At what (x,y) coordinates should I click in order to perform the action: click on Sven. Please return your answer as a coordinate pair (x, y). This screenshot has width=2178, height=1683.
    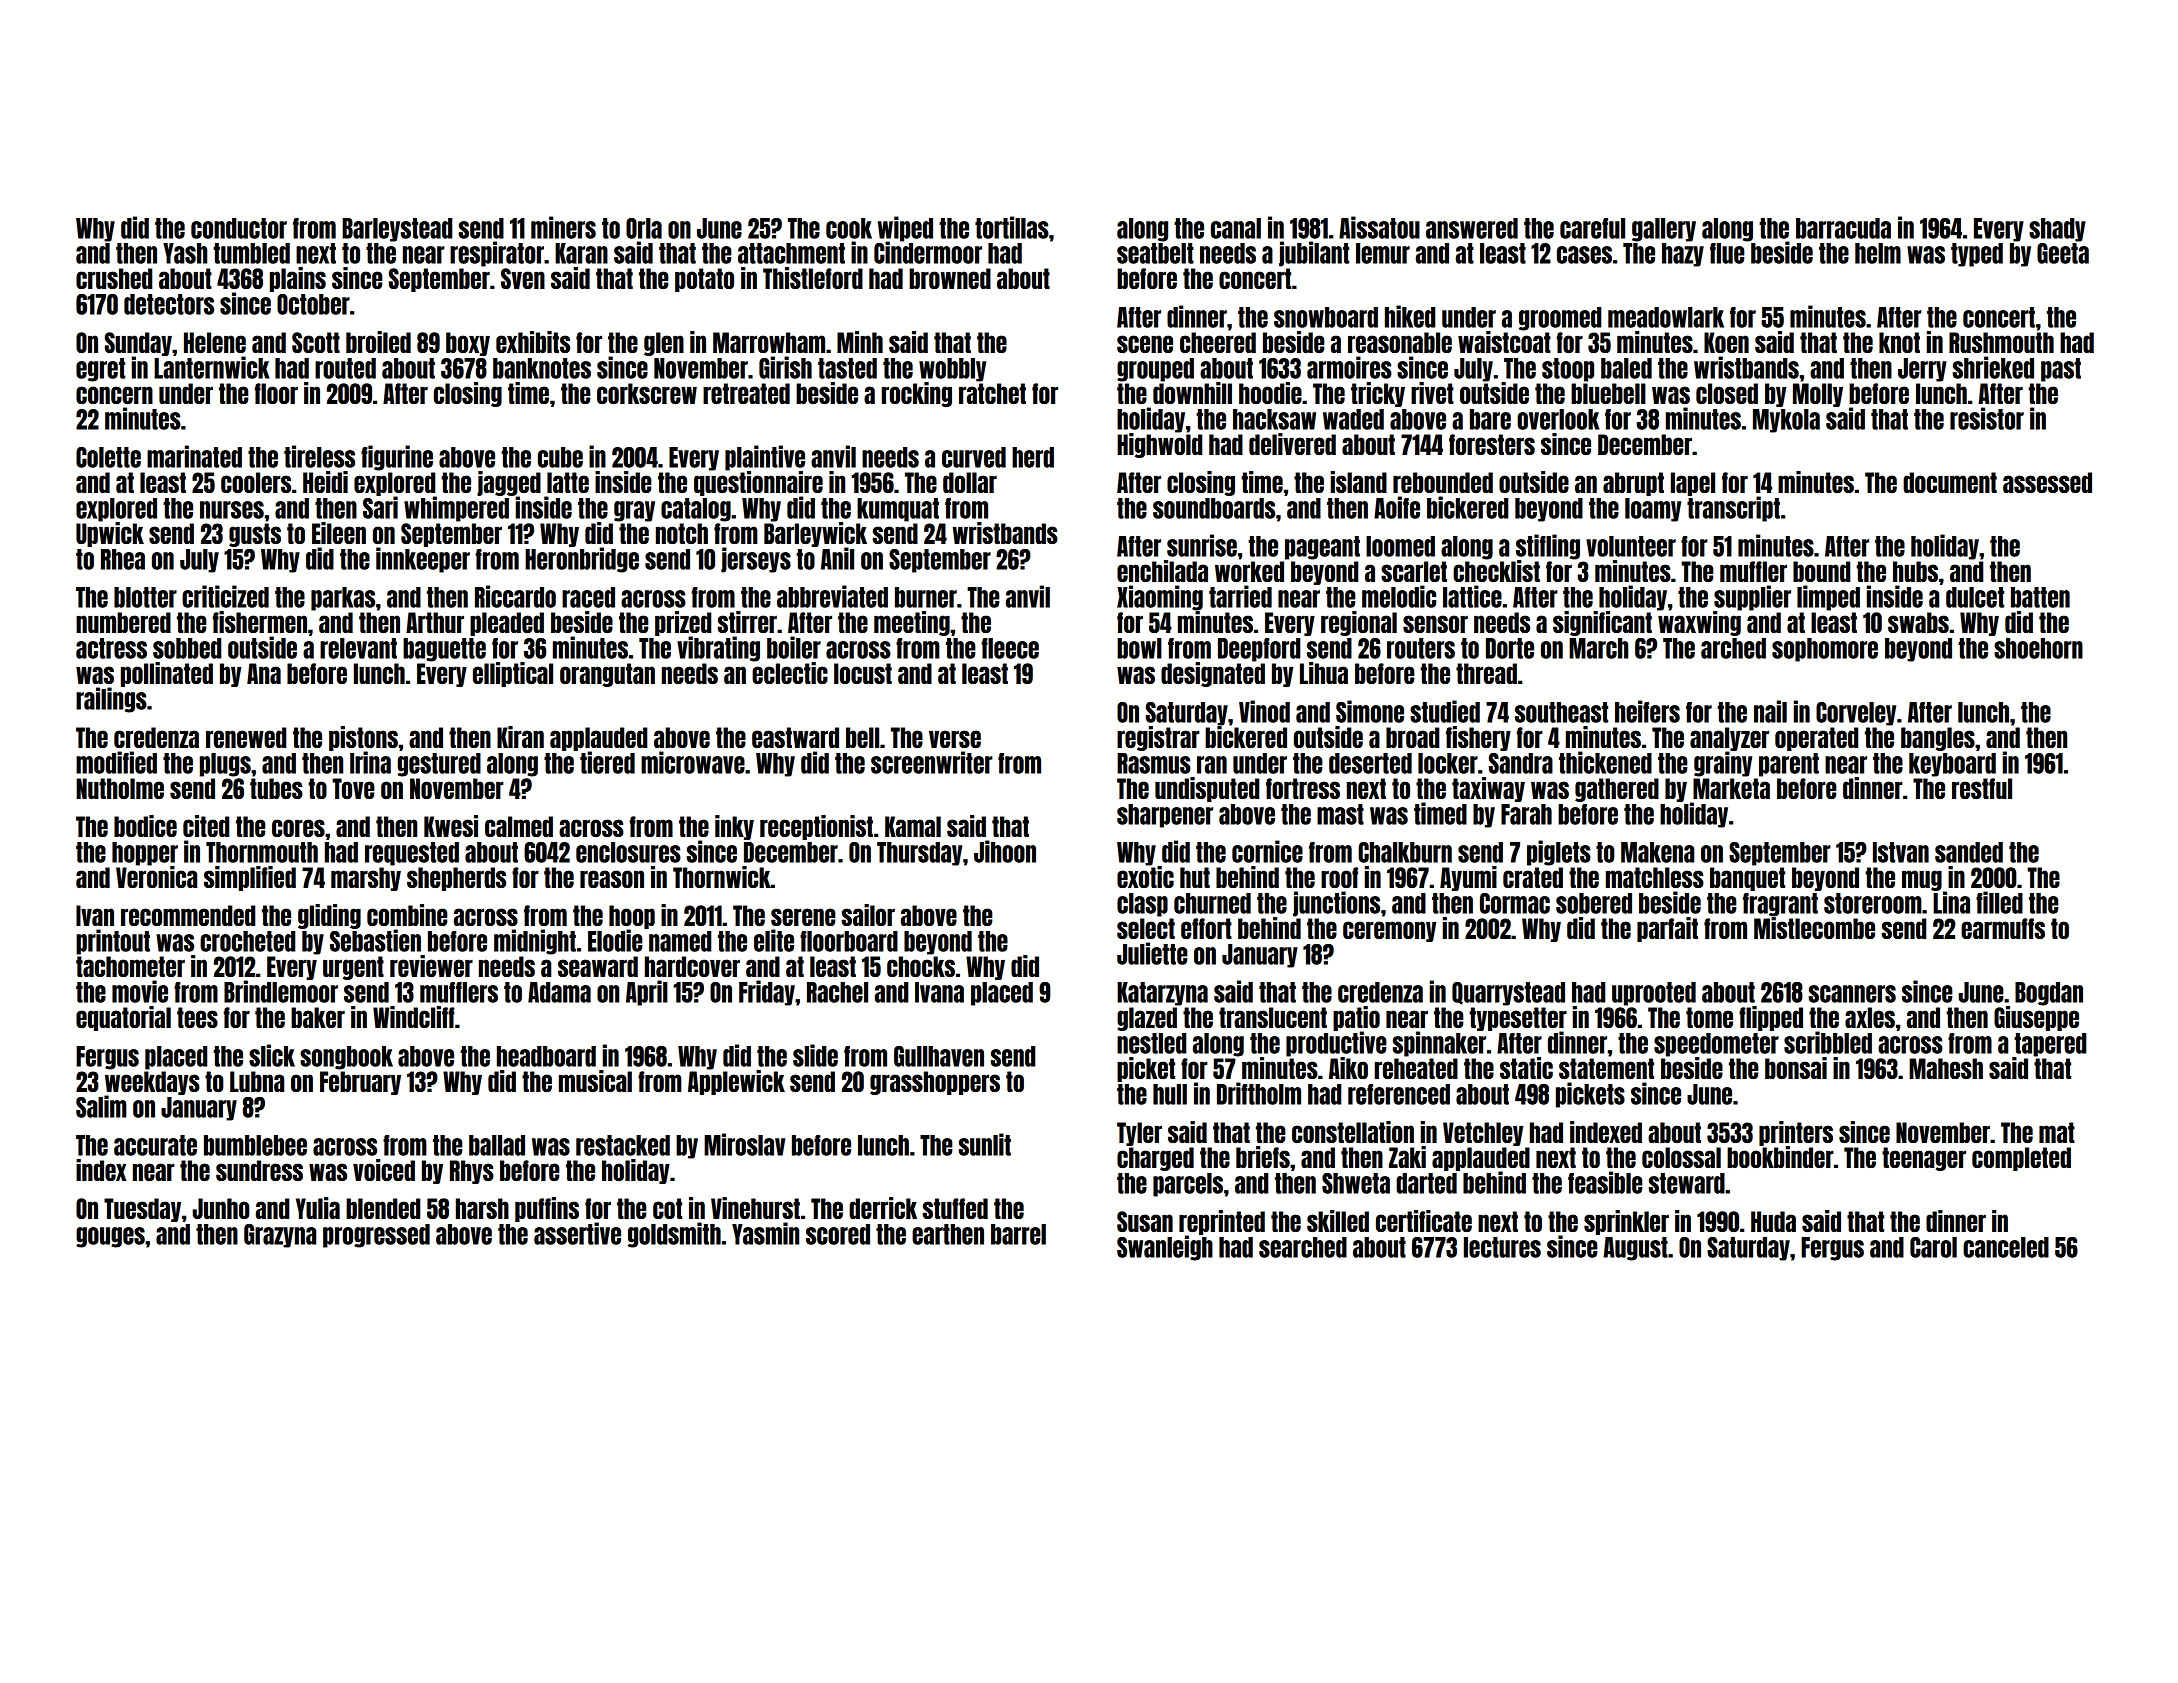
    Looking at the image, I should click on (523, 278).
